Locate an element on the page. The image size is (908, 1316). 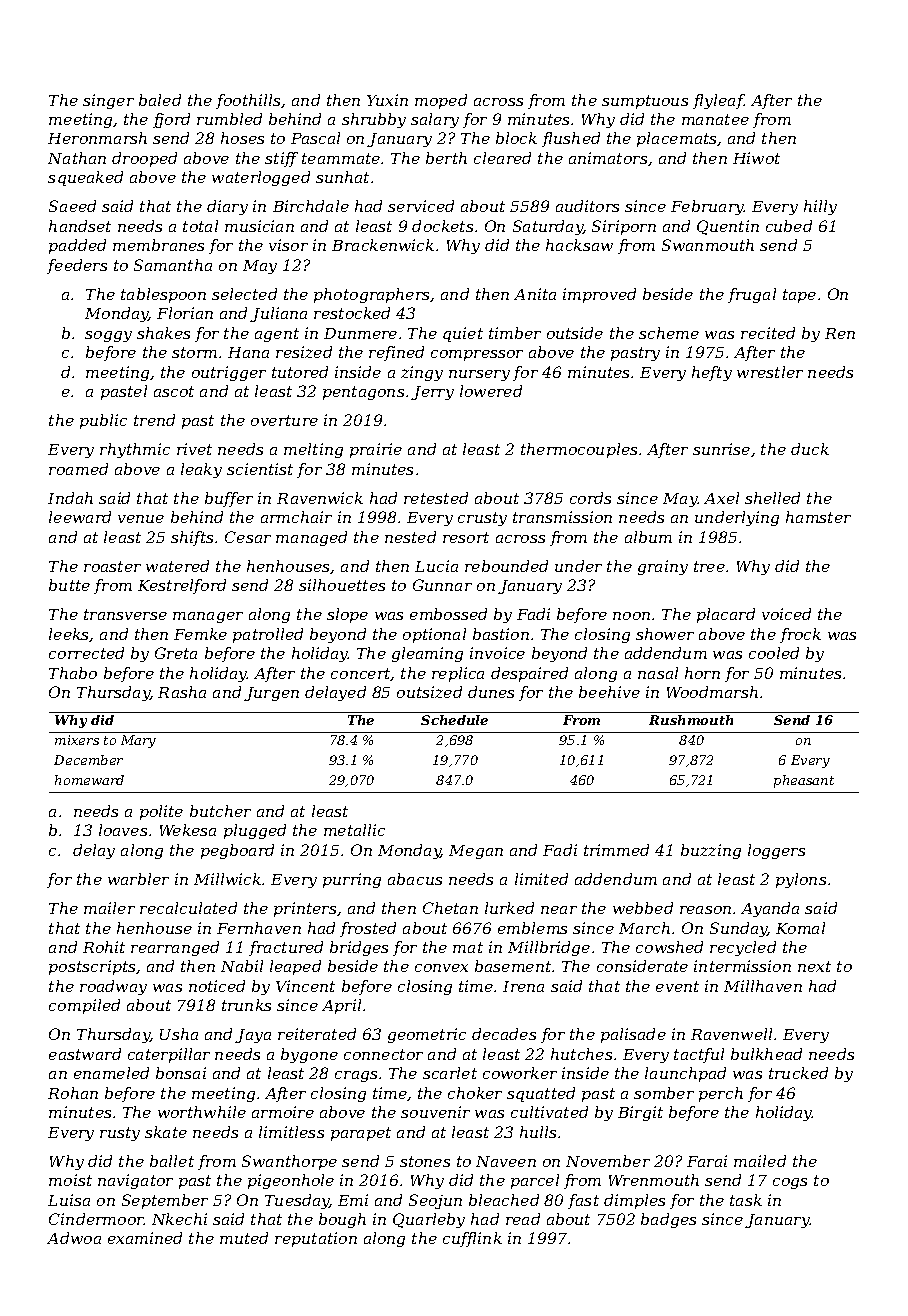
badges is located at coordinates (668, 1220).
